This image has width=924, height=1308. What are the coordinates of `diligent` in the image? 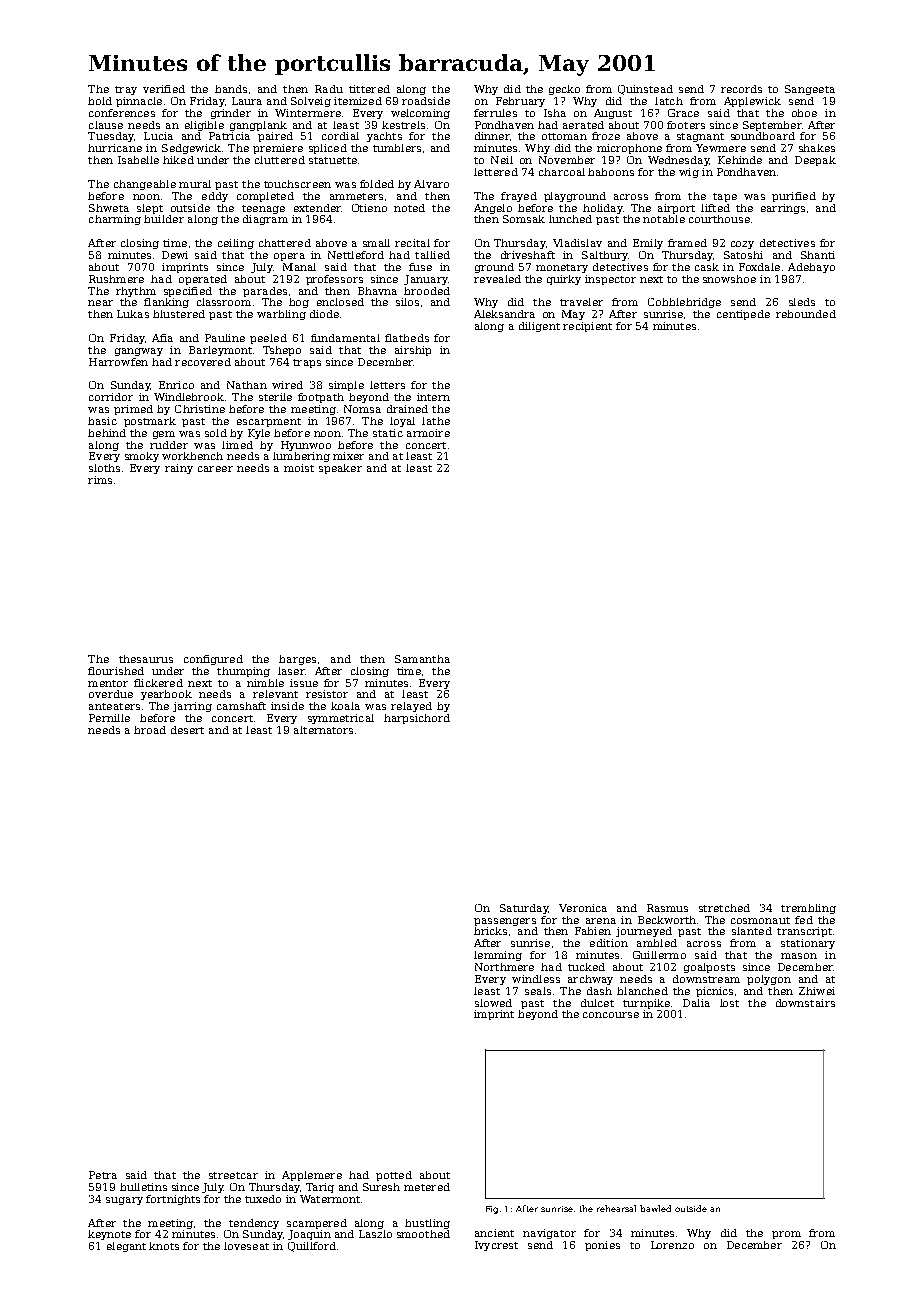 It's located at (539, 327).
